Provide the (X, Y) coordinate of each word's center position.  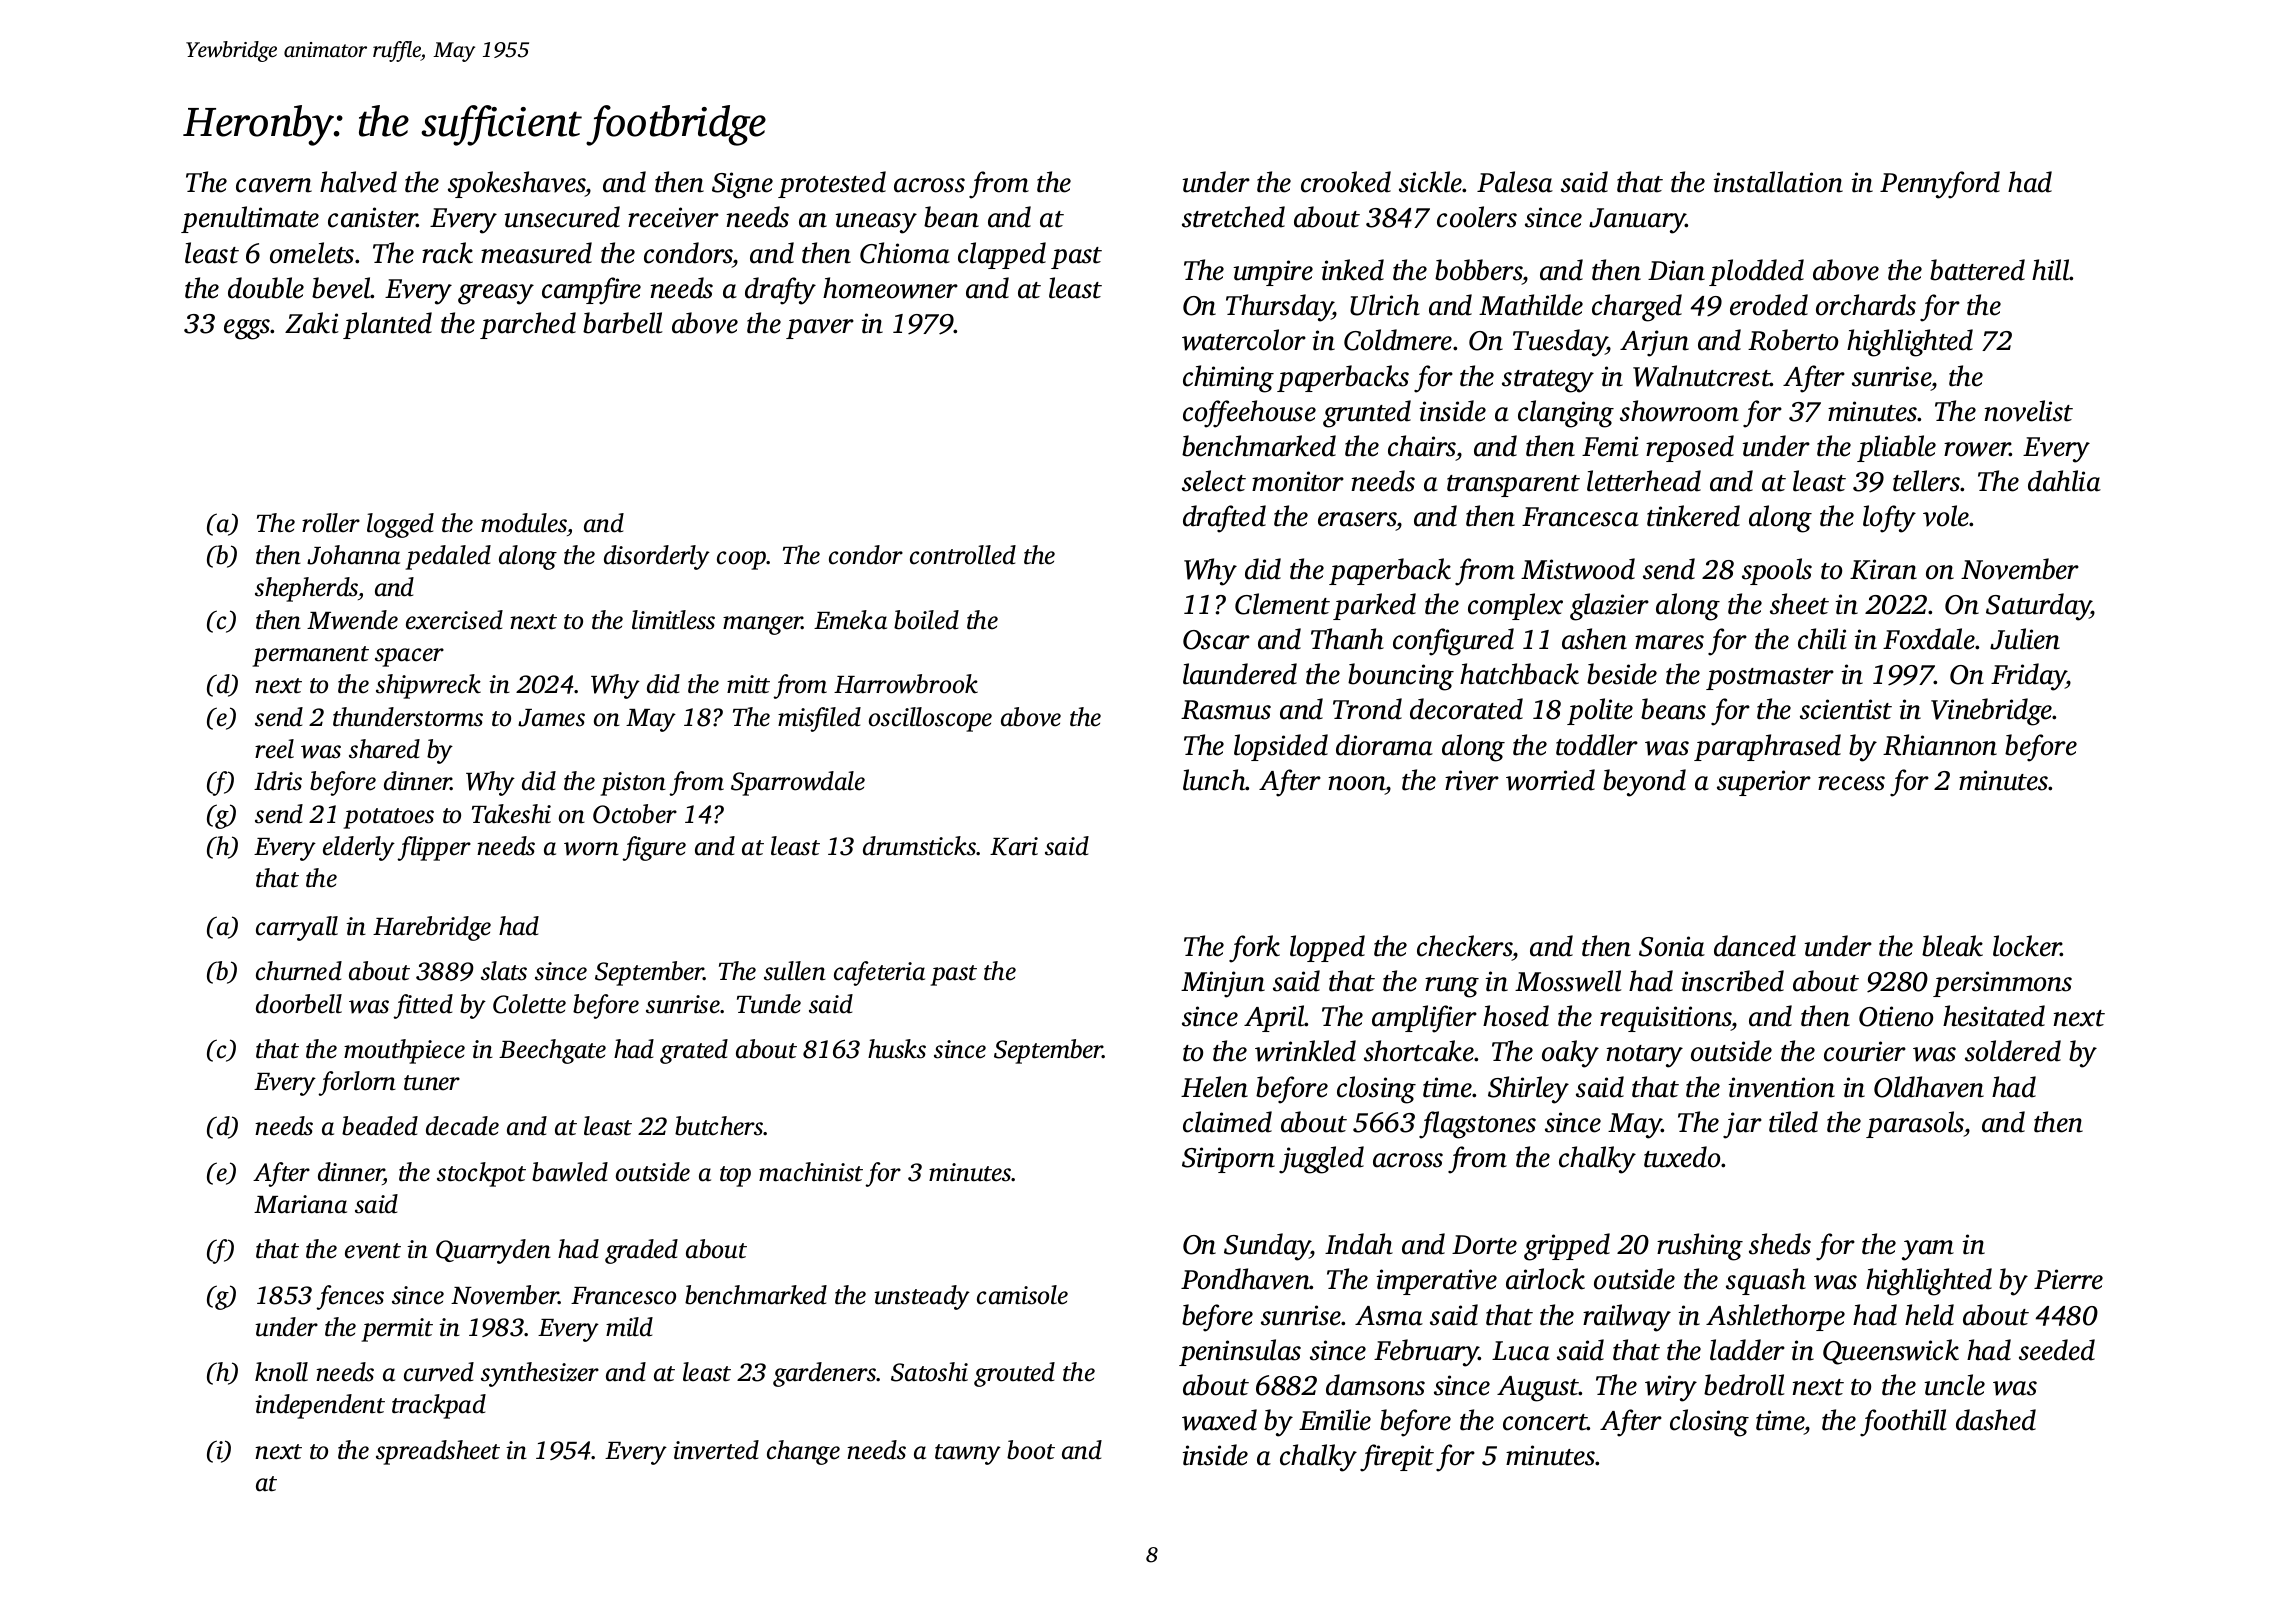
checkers (1465, 946)
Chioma (905, 253)
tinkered (1693, 516)
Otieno (1896, 1016)
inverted (716, 1450)
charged (1637, 308)
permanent (310, 656)
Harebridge (432, 928)
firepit (1397, 1458)
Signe (742, 185)
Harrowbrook (906, 684)
